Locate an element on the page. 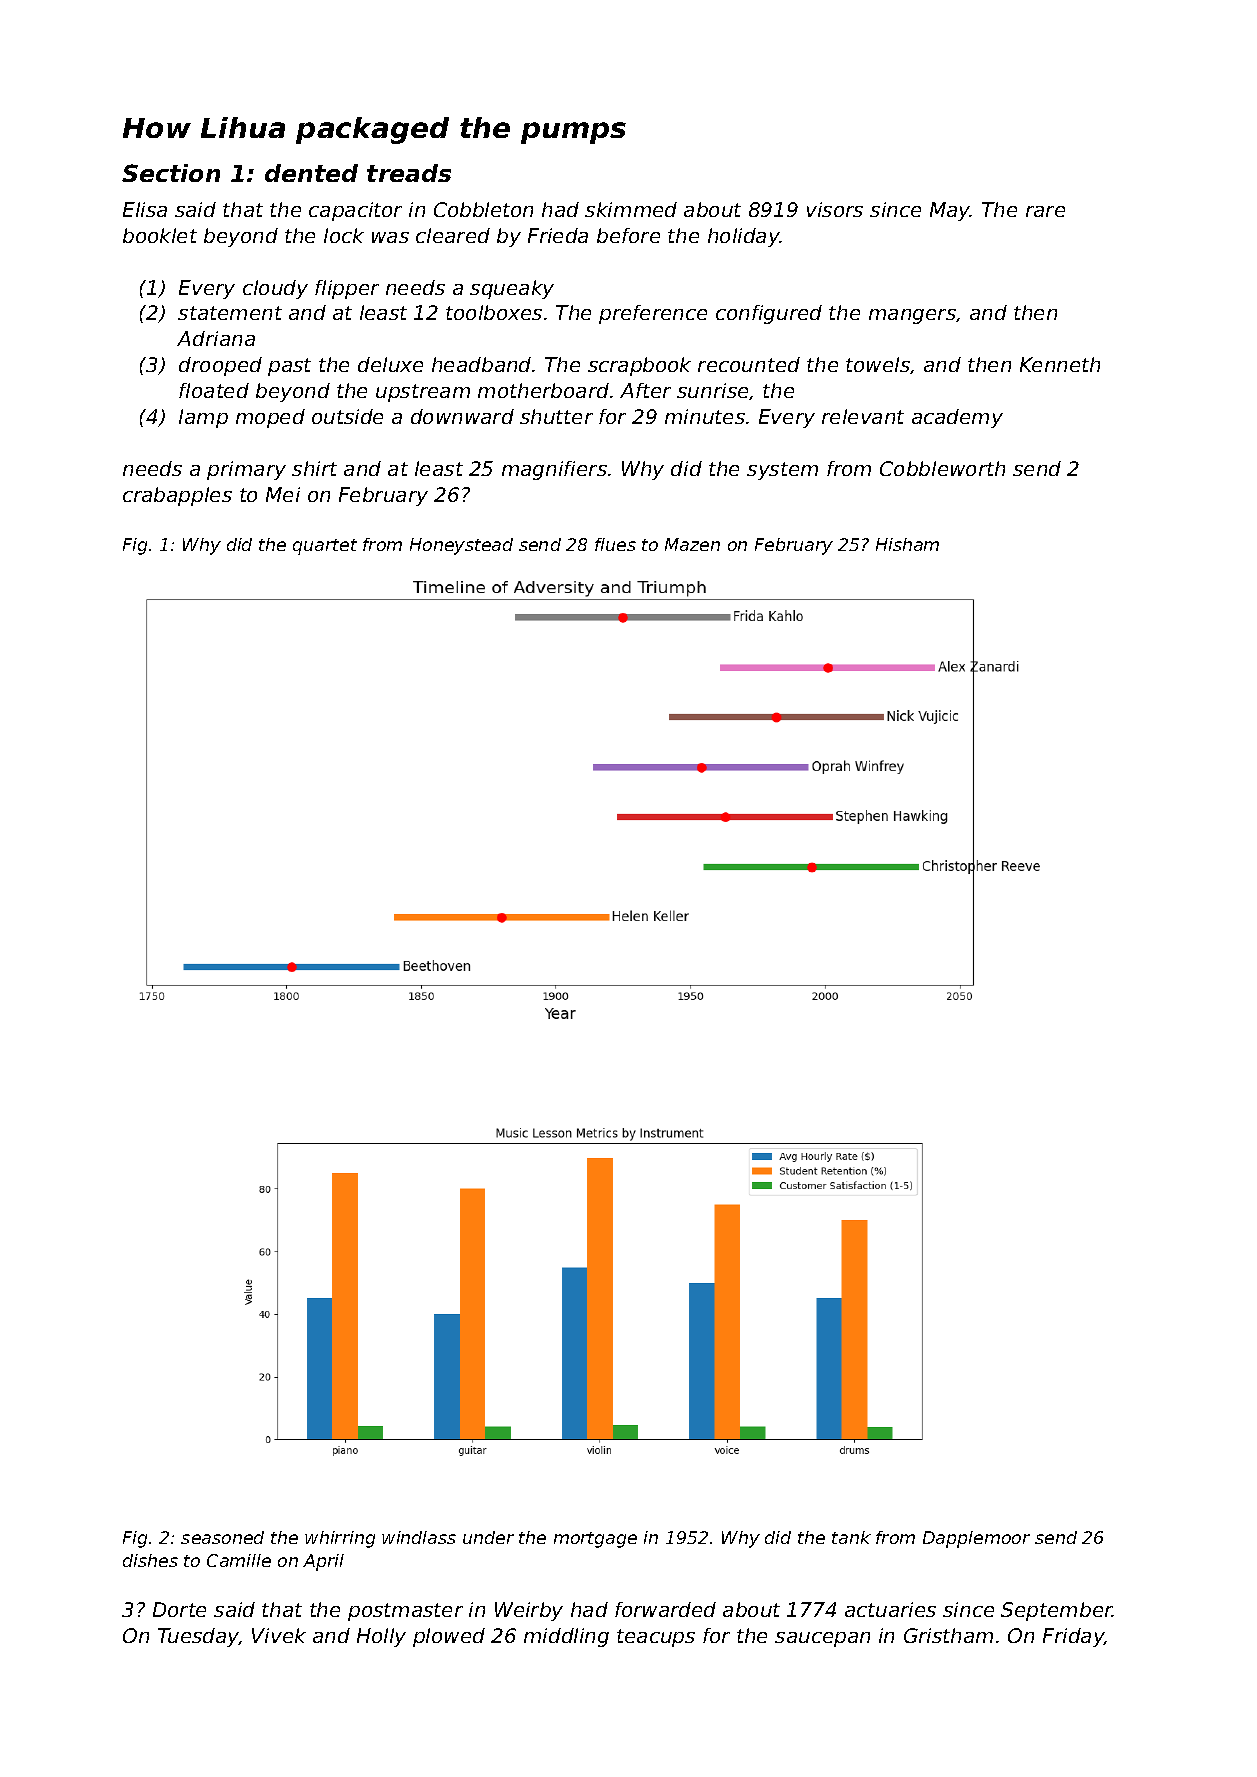 Image resolution: width=1257 pixels, height=1777 pixels. Dorte is located at coordinates (179, 1609).
